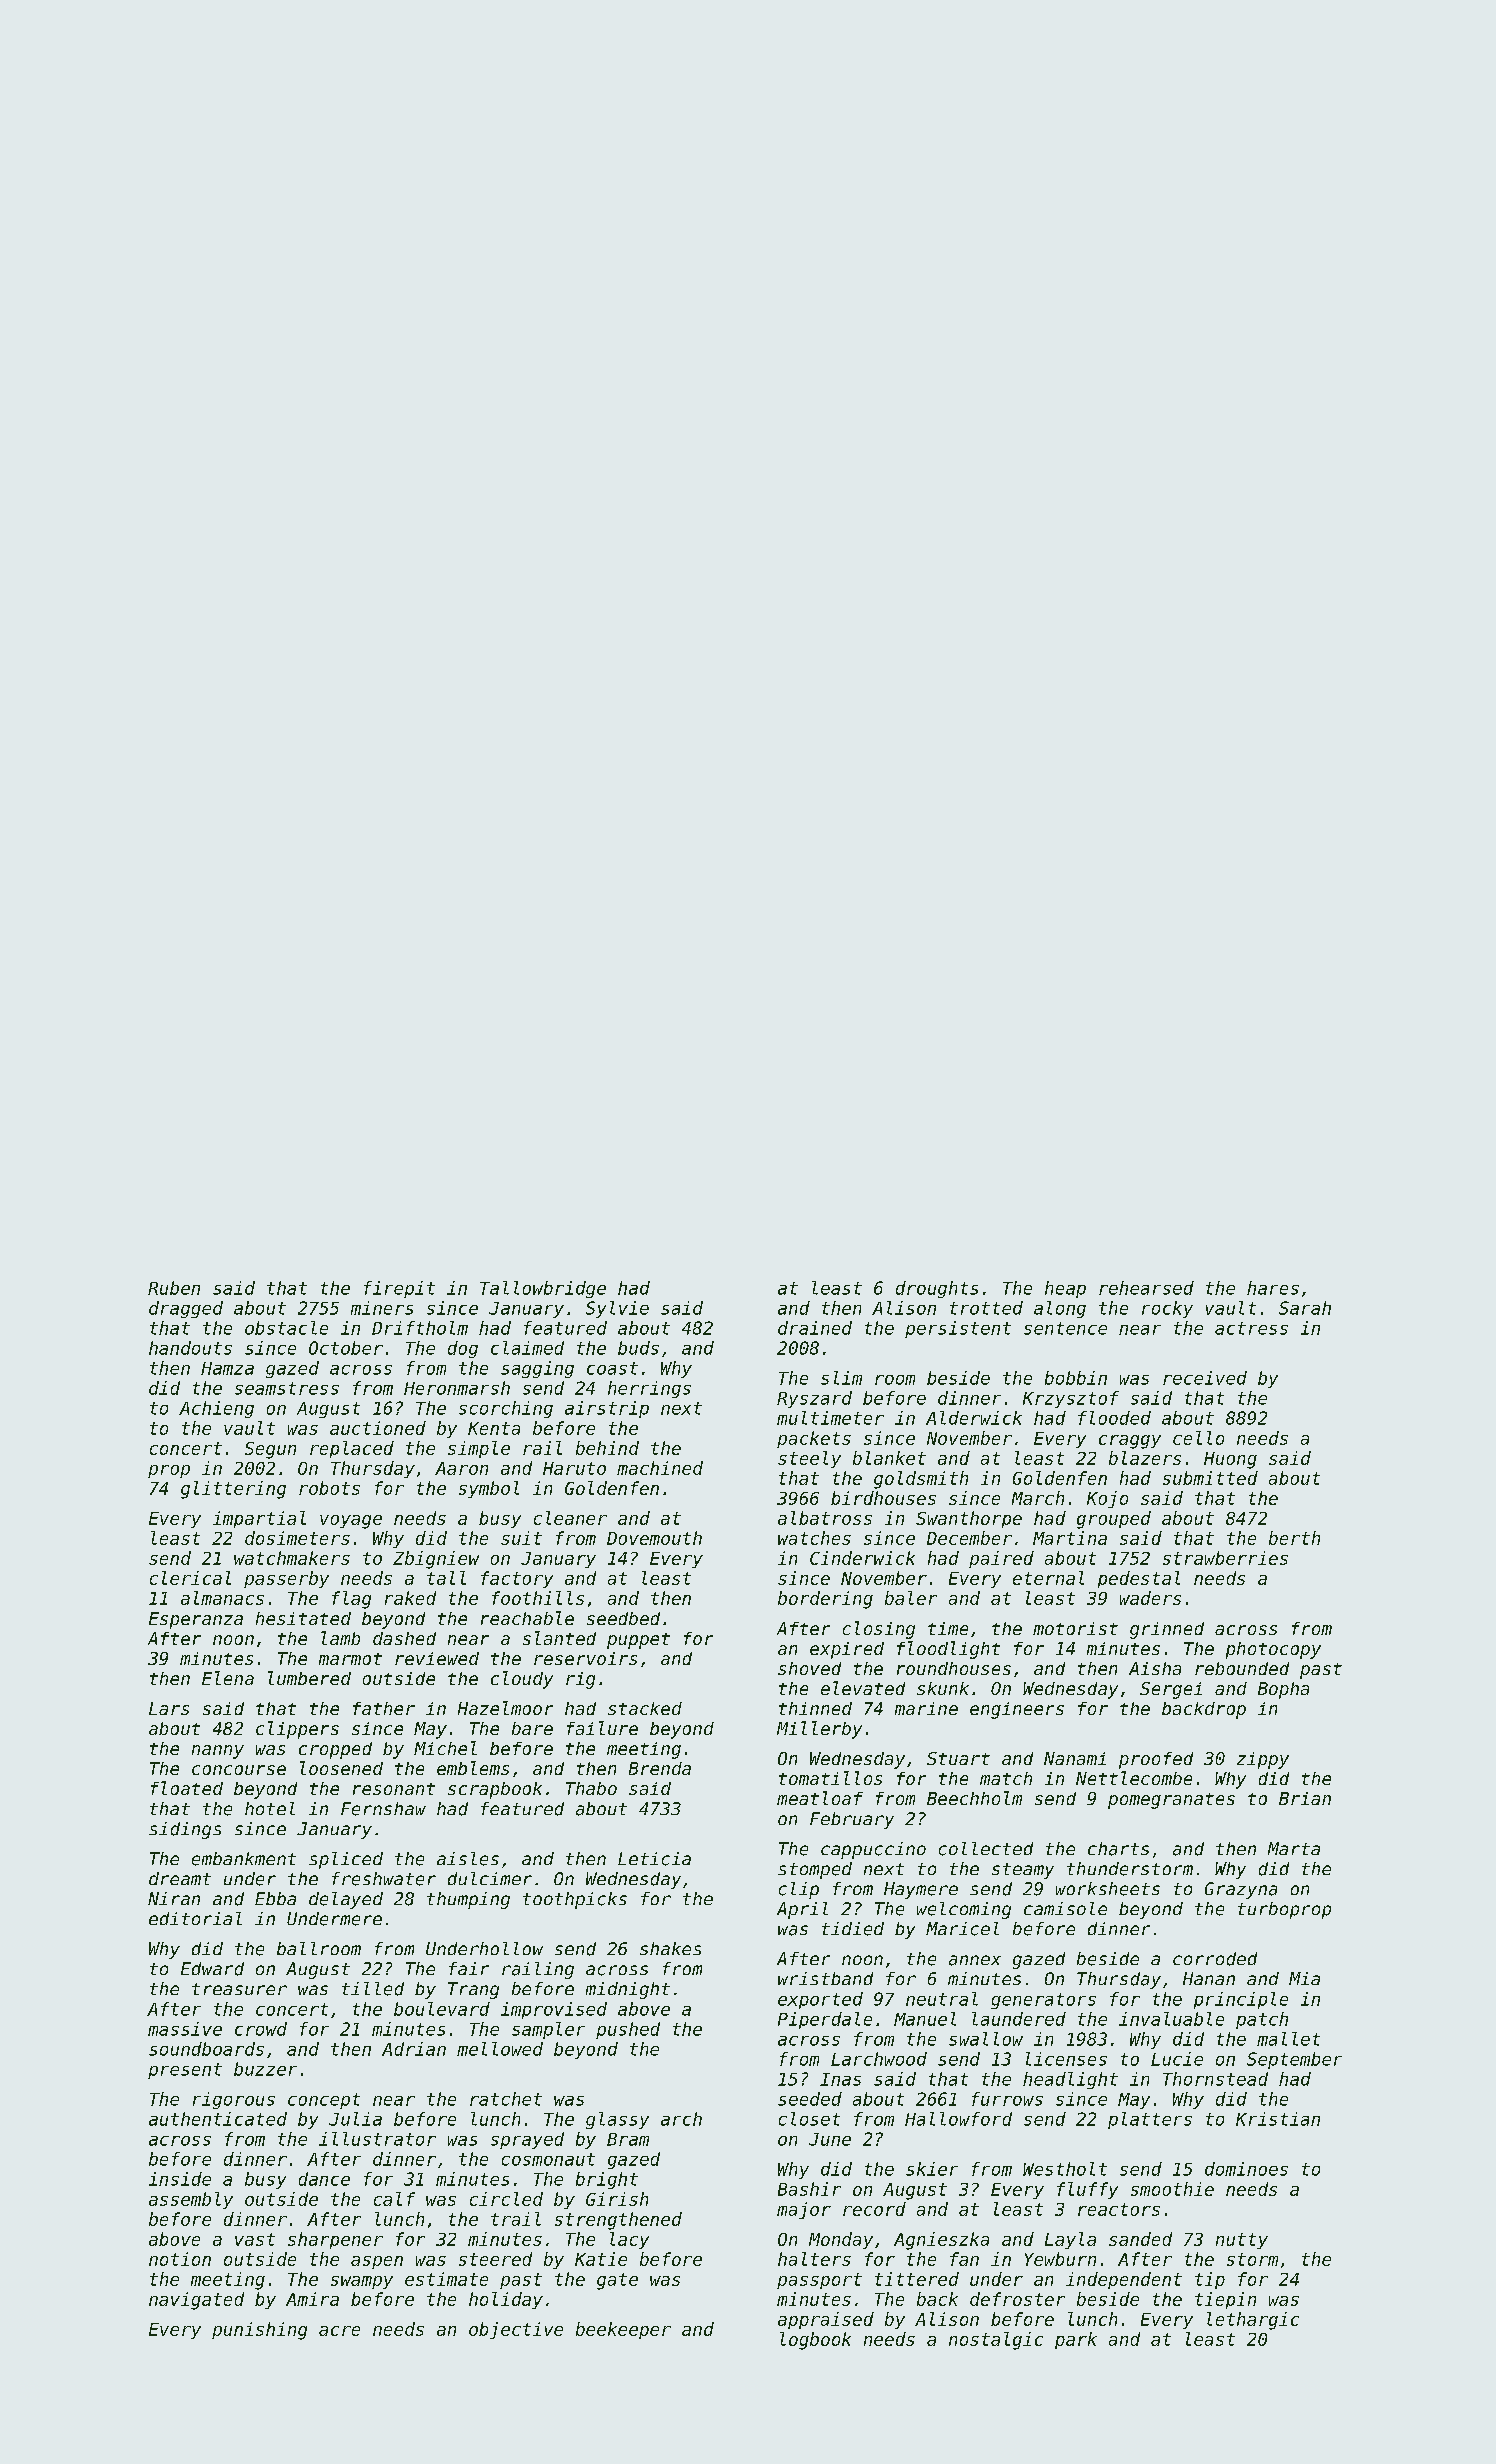 The height and width of the screenshot is (2464, 1496). Describe the element at coordinates (1241, 1890) in the screenshot. I see `Grazyna` at that location.
